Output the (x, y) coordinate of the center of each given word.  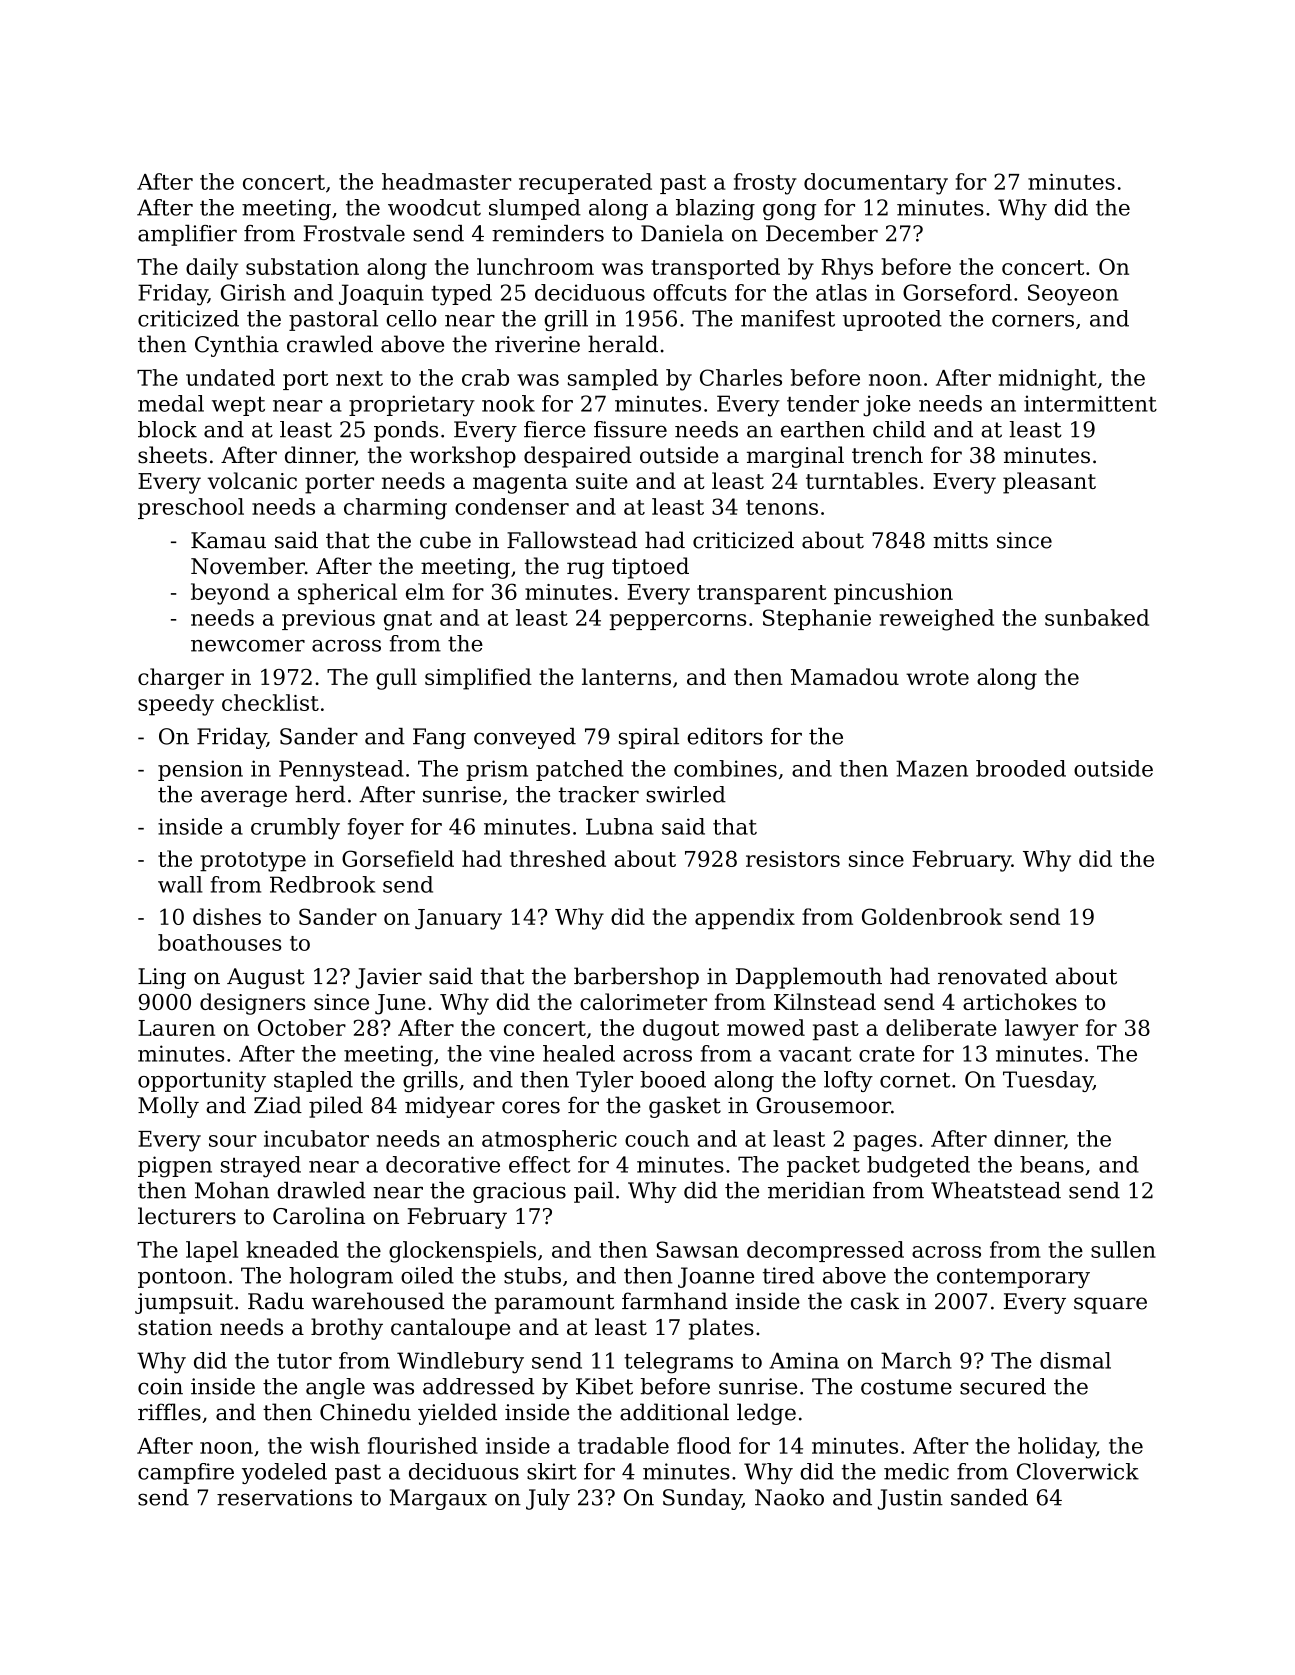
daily (212, 269)
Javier (389, 978)
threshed (558, 858)
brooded (1021, 768)
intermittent (1090, 403)
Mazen (932, 768)
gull (396, 679)
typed (461, 295)
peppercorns (677, 622)
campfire (186, 1473)
